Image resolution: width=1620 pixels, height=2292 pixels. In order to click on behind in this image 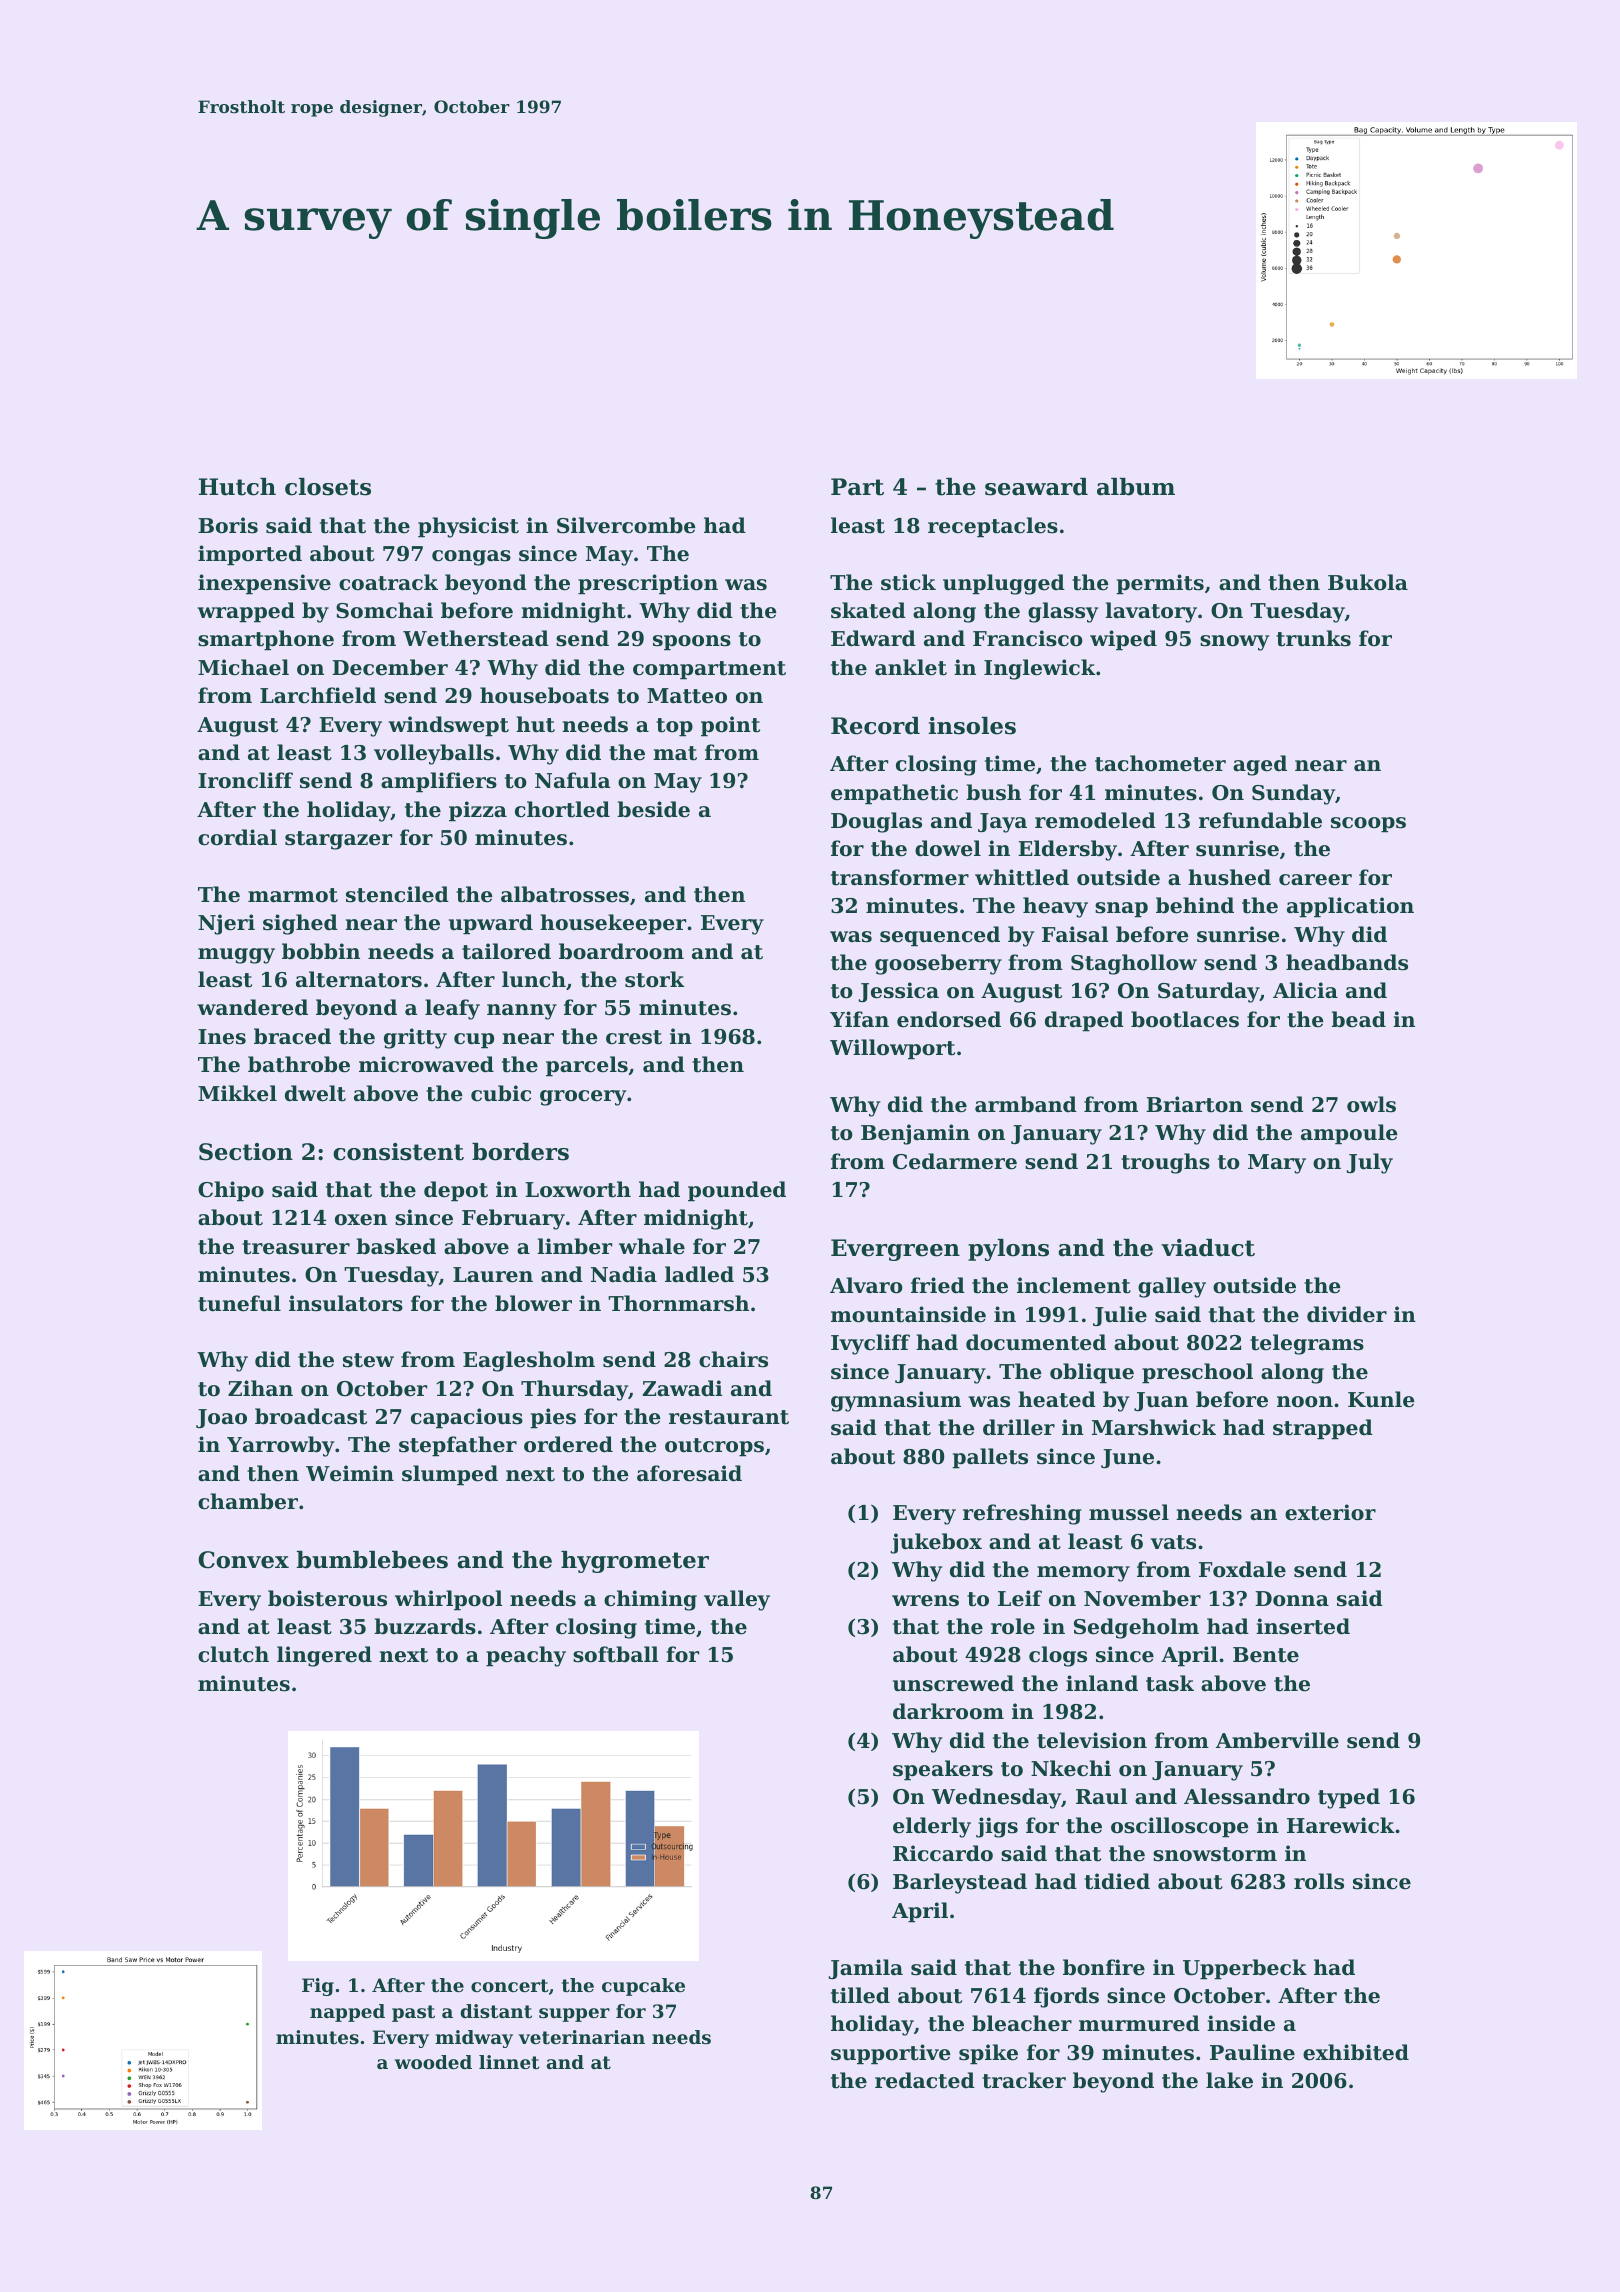, I will do `click(1195, 905)`.
